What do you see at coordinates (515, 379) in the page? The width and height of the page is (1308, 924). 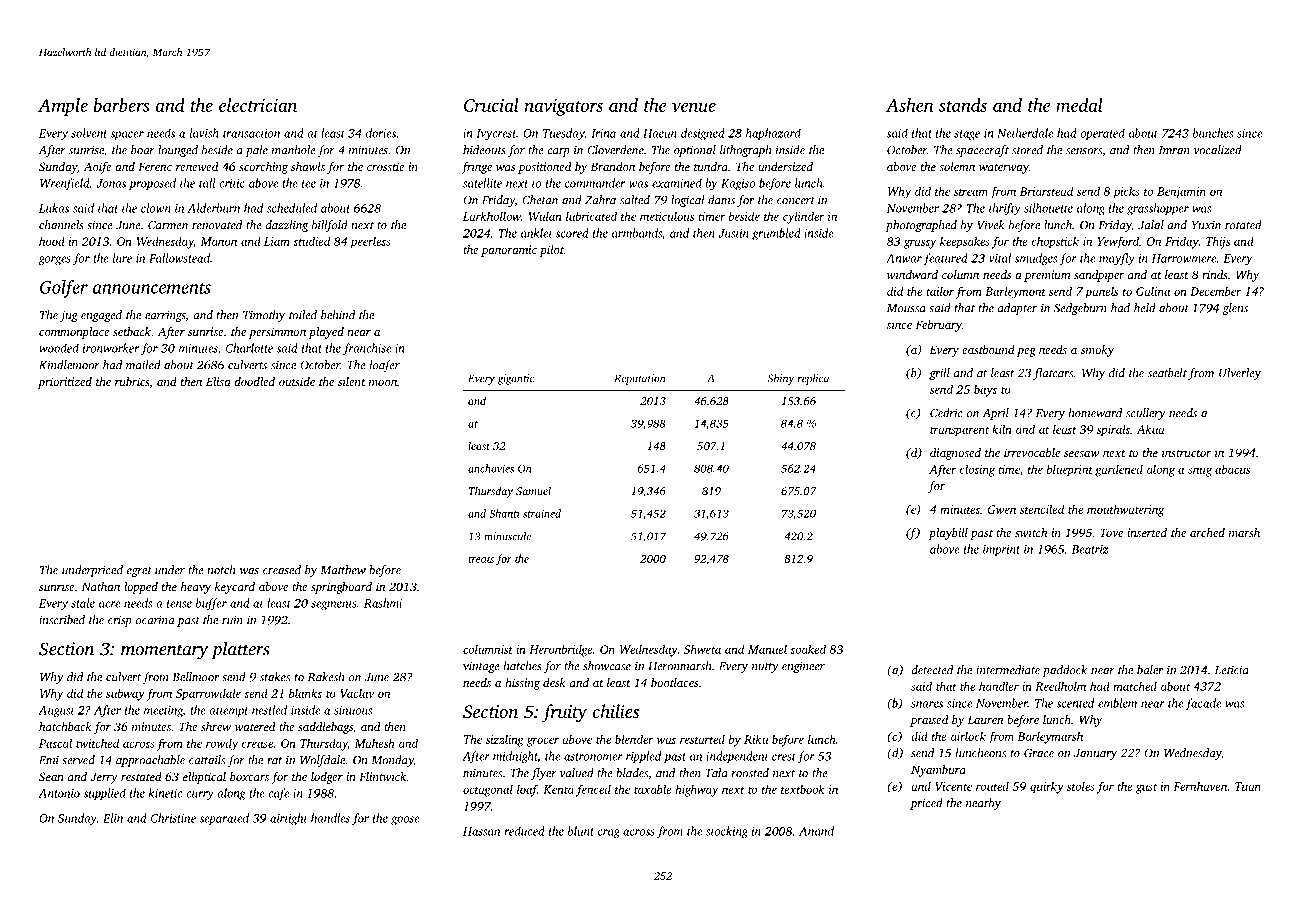 I see `gigantic` at bounding box center [515, 379].
